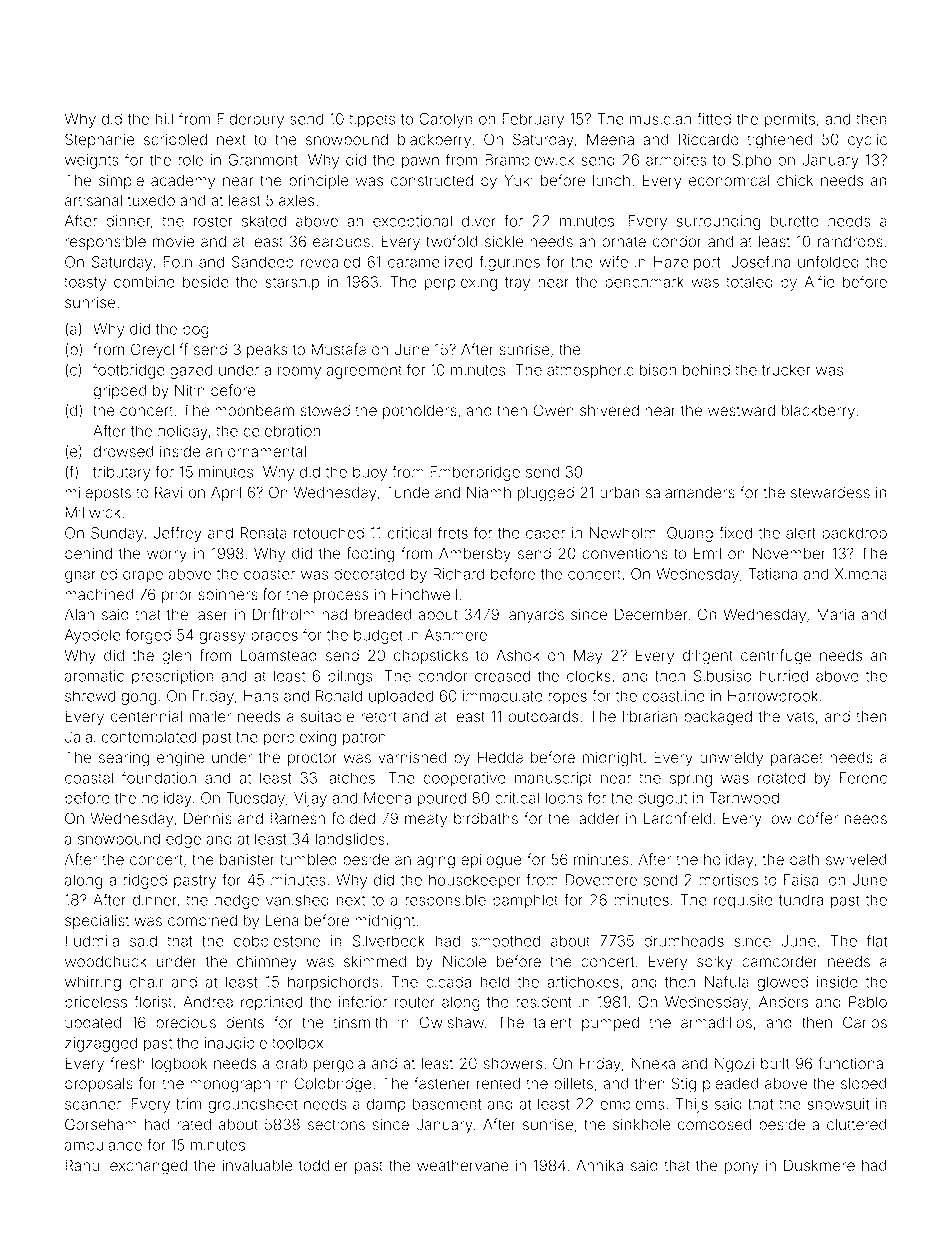 The width and height of the screenshot is (952, 1233). What do you see at coordinates (164, 119) in the screenshot?
I see `hill` at bounding box center [164, 119].
